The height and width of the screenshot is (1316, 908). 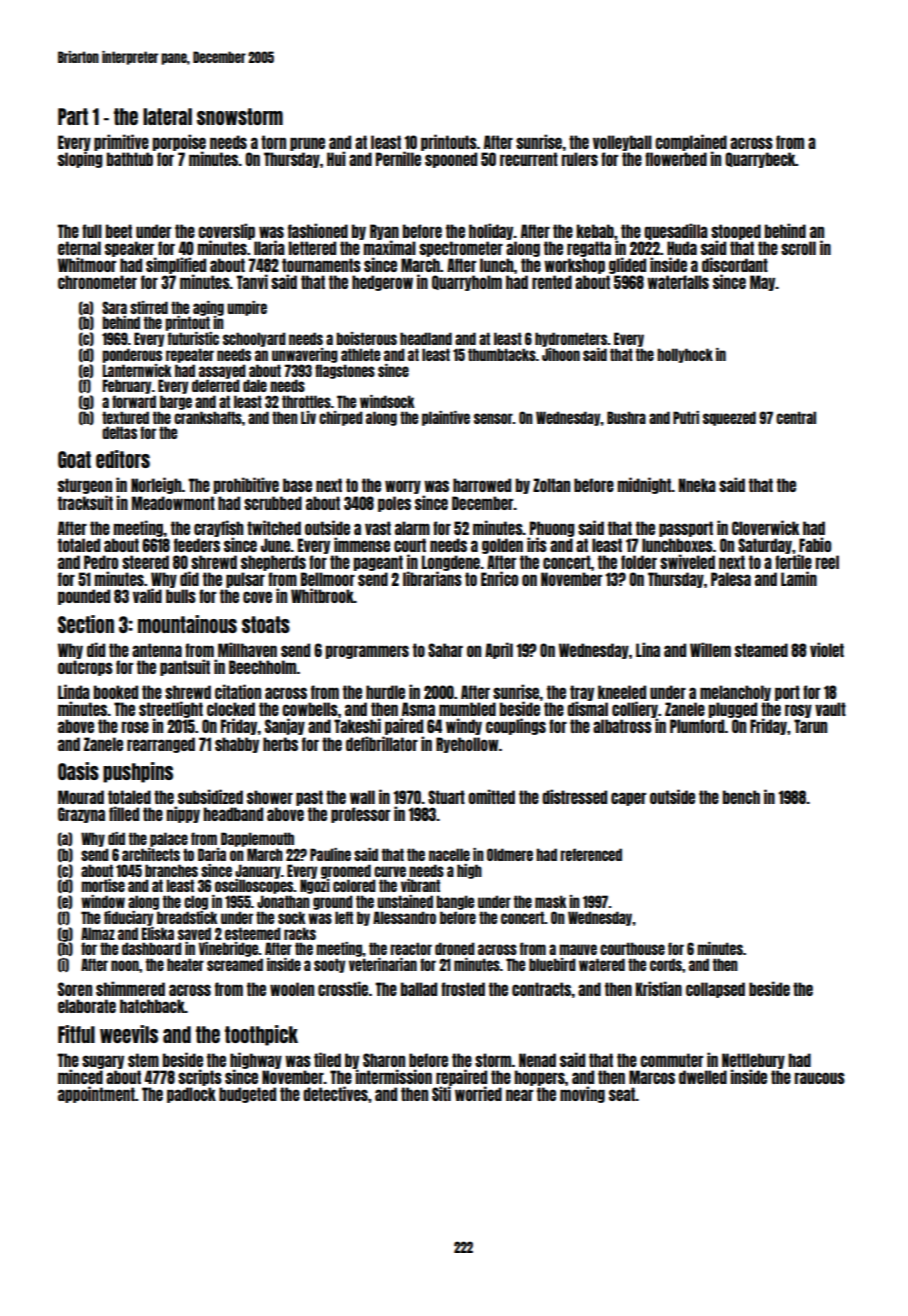 What do you see at coordinates (441, 1093) in the screenshot?
I see `Siti` at bounding box center [441, 1093].
